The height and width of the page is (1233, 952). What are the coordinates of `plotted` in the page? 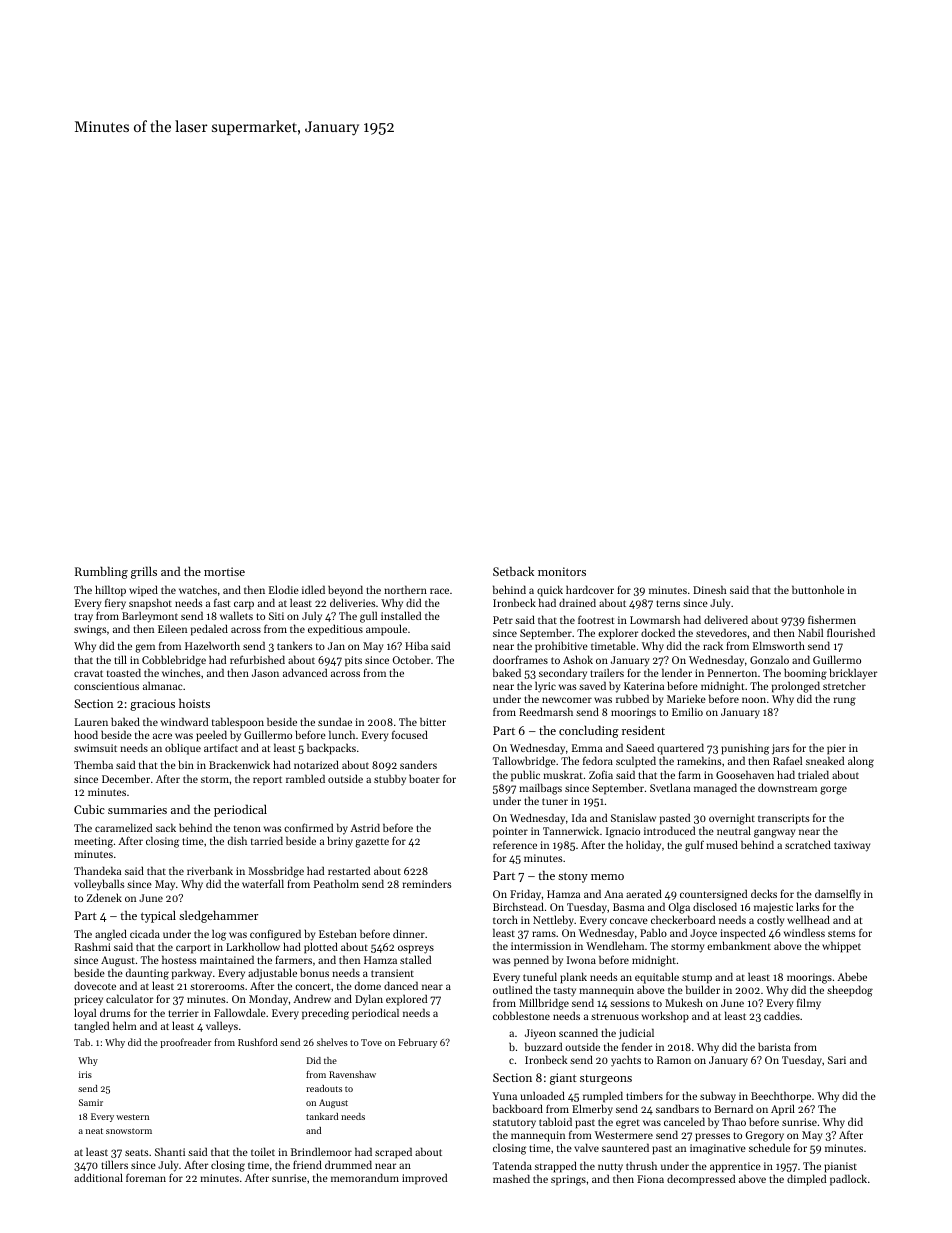 It's located at (321, 948).
